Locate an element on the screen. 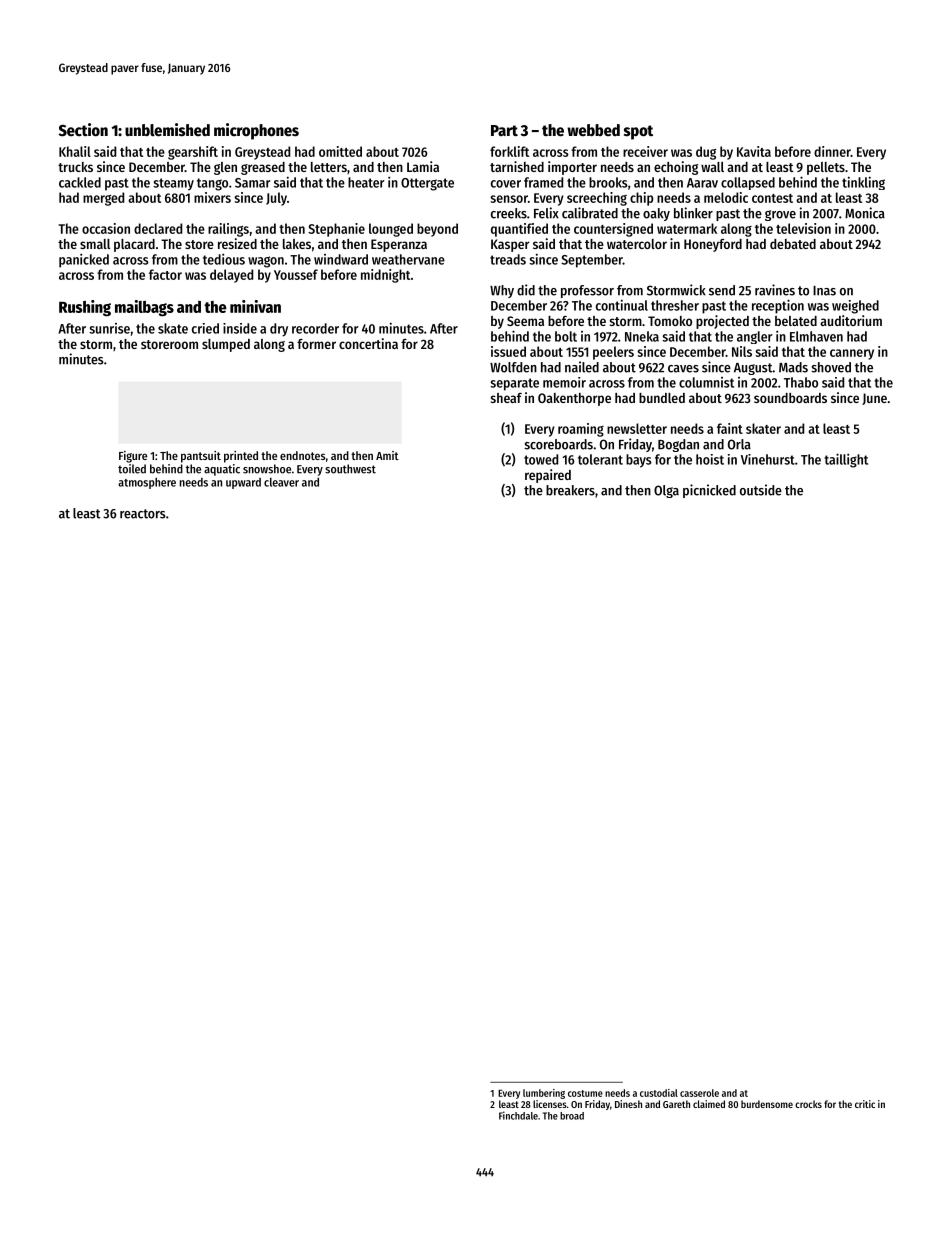 The width and height of the screenshot is (952, 1233). costume is located at coordinates (585, 1093).
